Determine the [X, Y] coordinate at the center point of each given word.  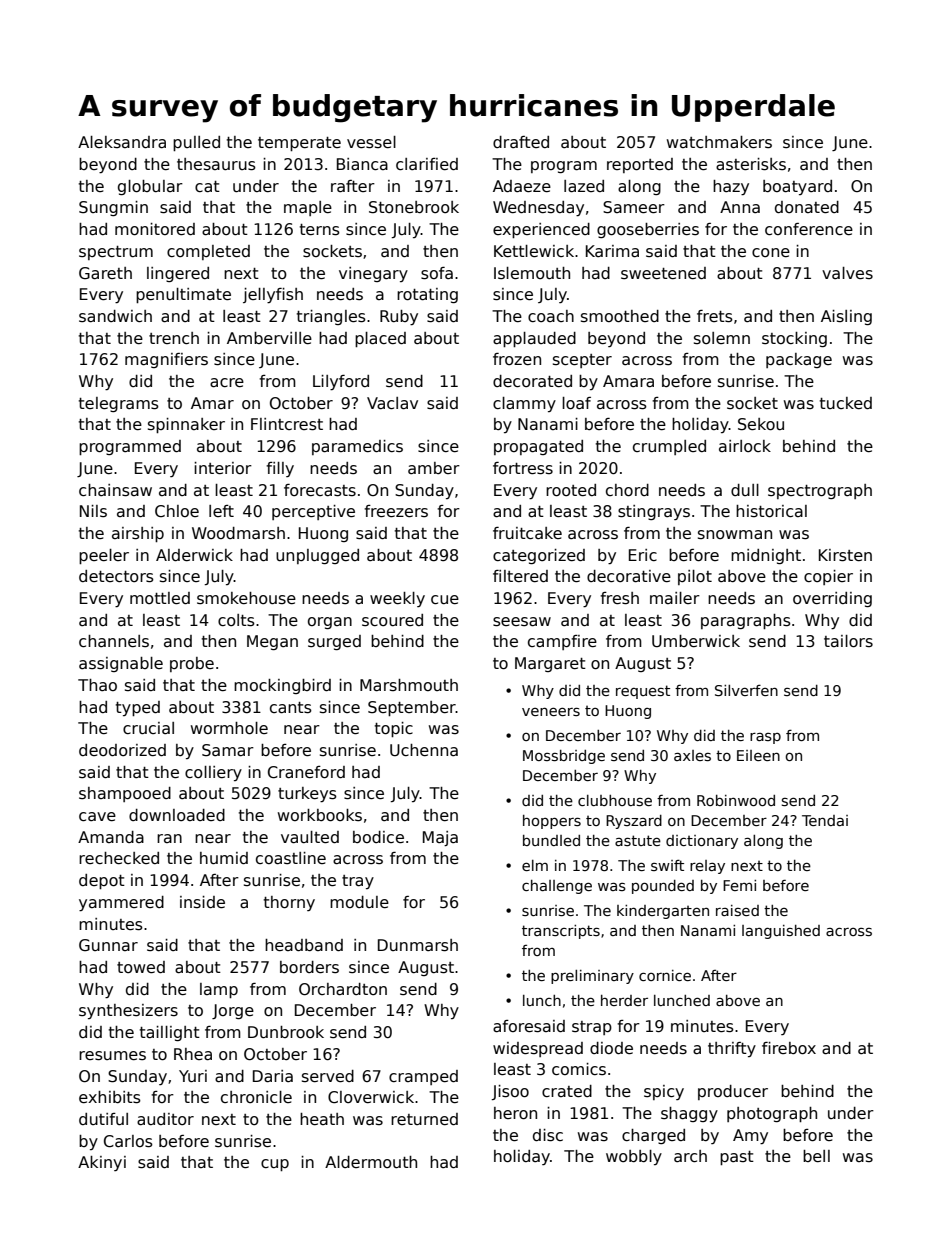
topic [394, 729]
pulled [196, 143]
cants [291, 708]
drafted [521, 142]
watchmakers [719, 142]
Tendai [825, 820]
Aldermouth [371, 1162]
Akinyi [102, 1163]
